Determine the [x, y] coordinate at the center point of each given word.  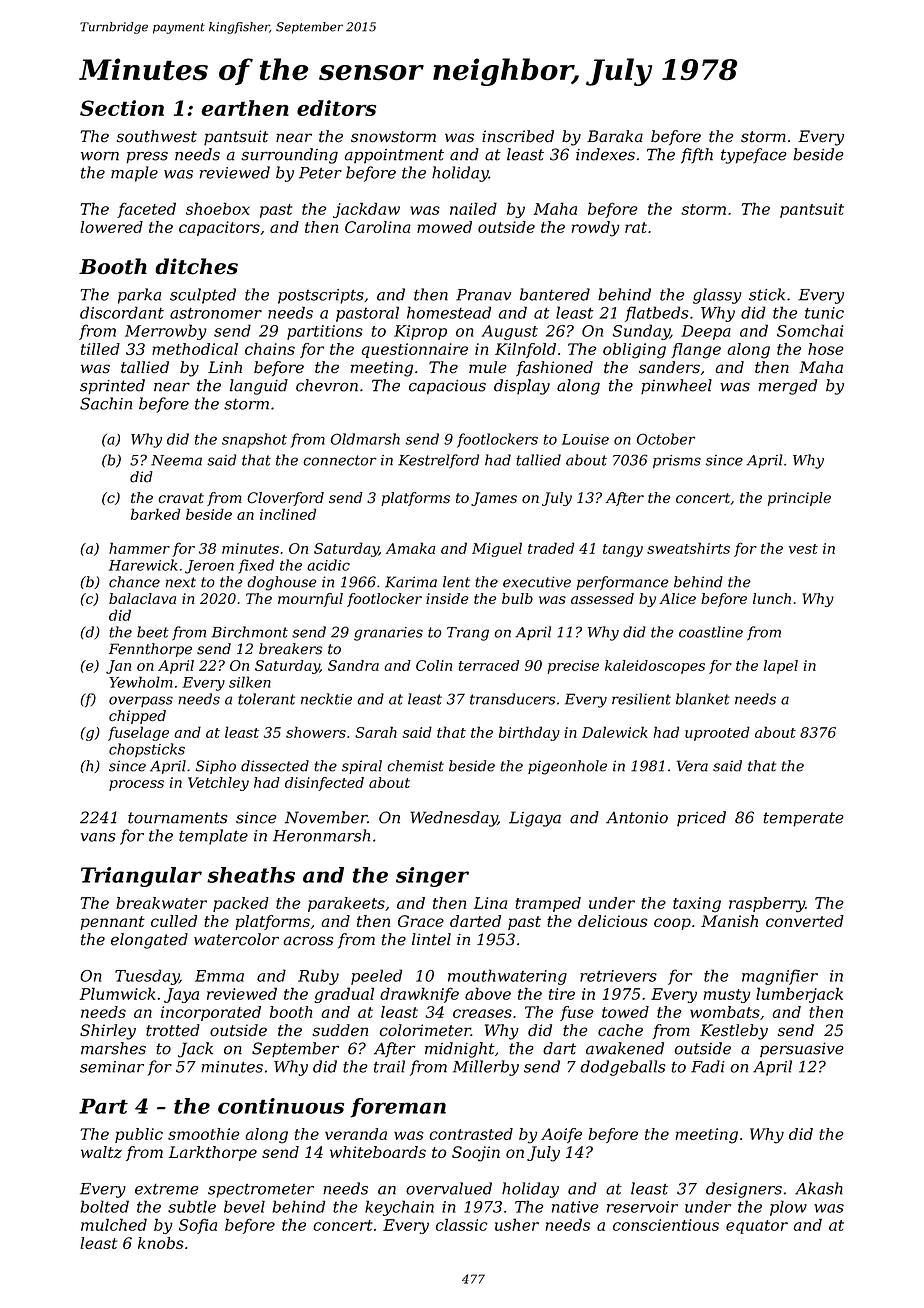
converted [805, 921]
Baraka [615, 136]
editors [336, 108]
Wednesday [454, 819]
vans [98, 837]
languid [259, 387]
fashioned [554, 369]
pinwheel [676, 386]
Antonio [637, 818]
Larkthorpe [213, 1153]
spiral [362, 767]
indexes [605, 154]
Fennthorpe [150, 650]
